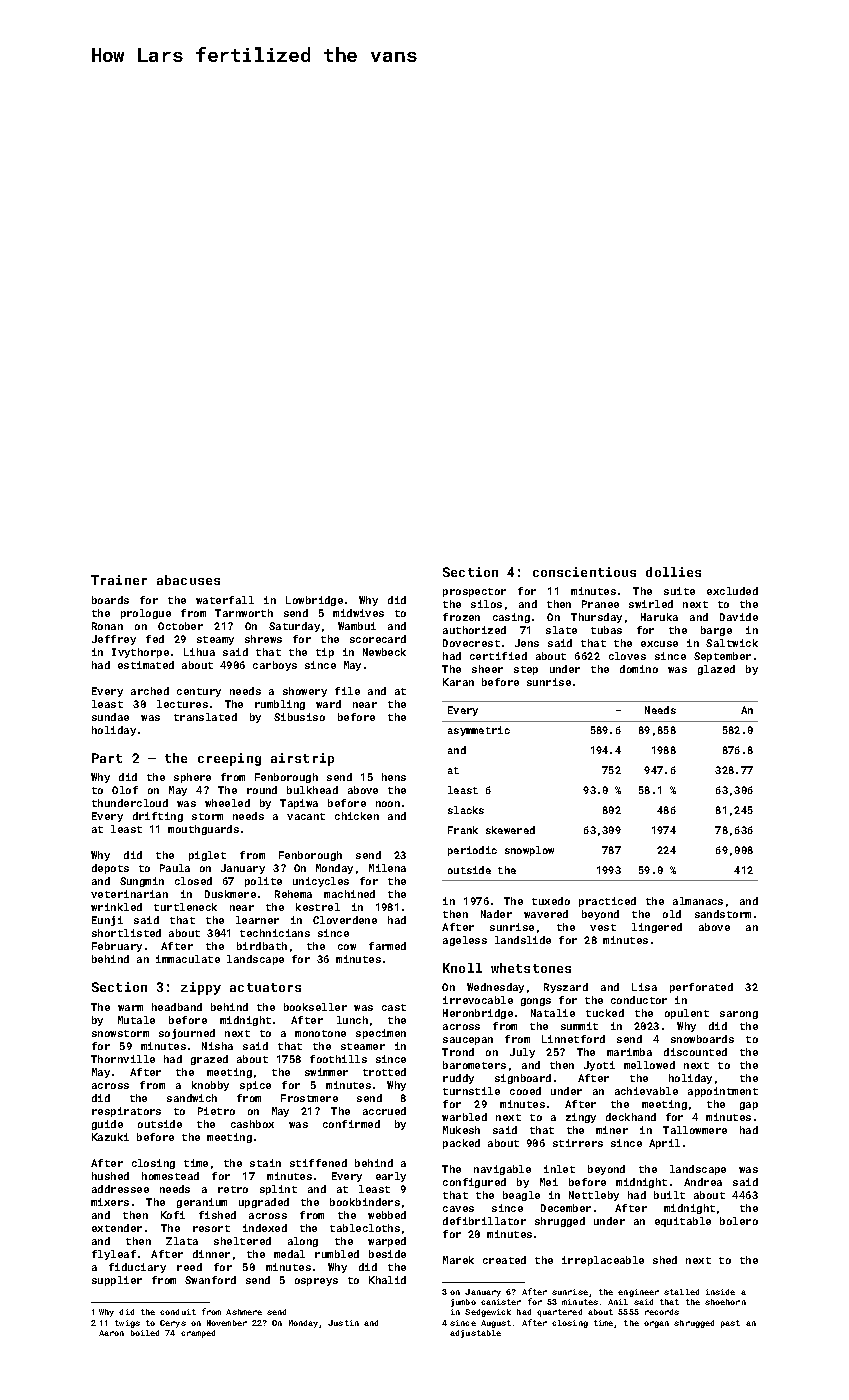  What do you see at coordinates (536, 1002) in the screenshot?
I see `gongs` at bounding box center [536, 1002].
